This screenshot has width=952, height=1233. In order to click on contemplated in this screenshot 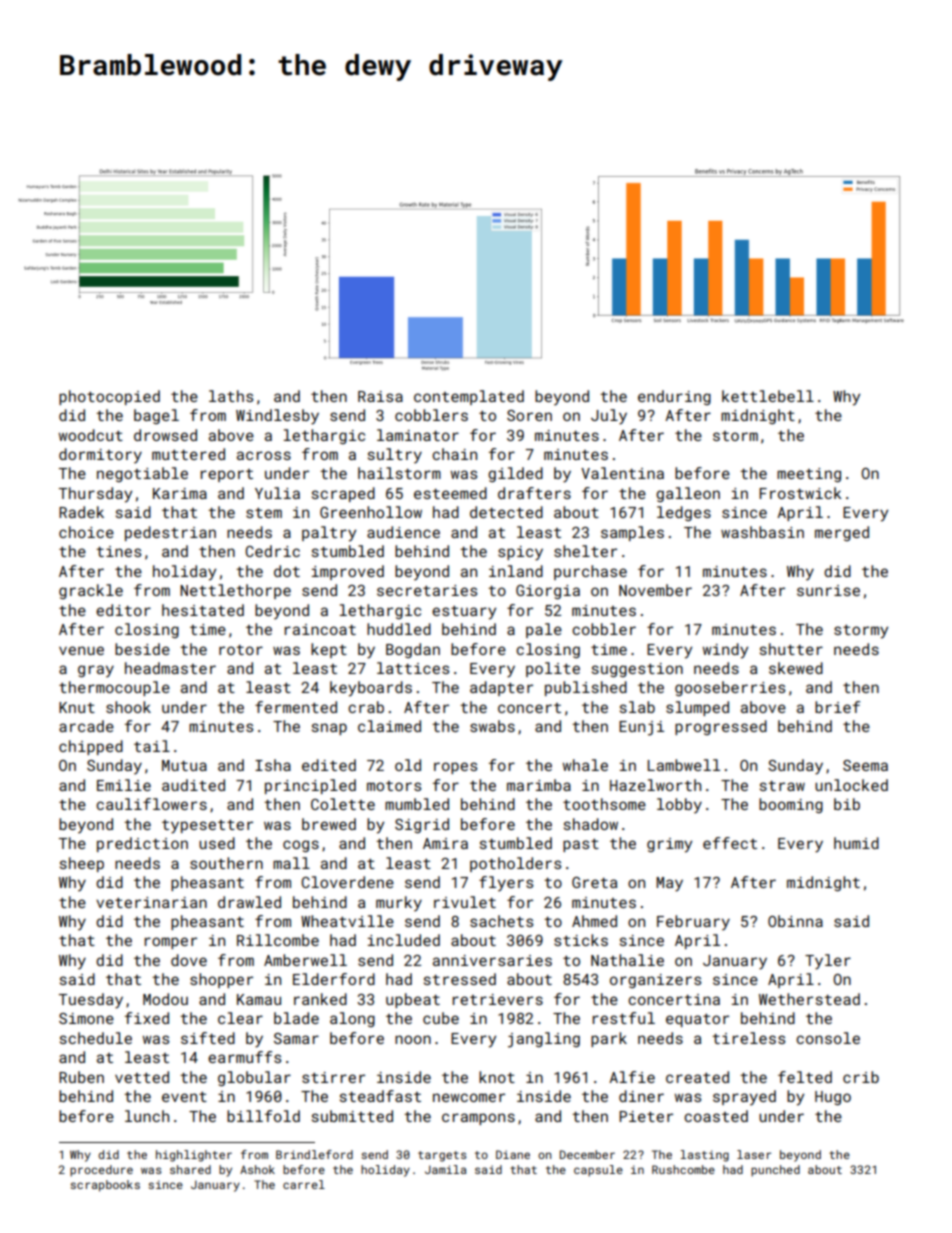, I will do `click(469, 397)`.
